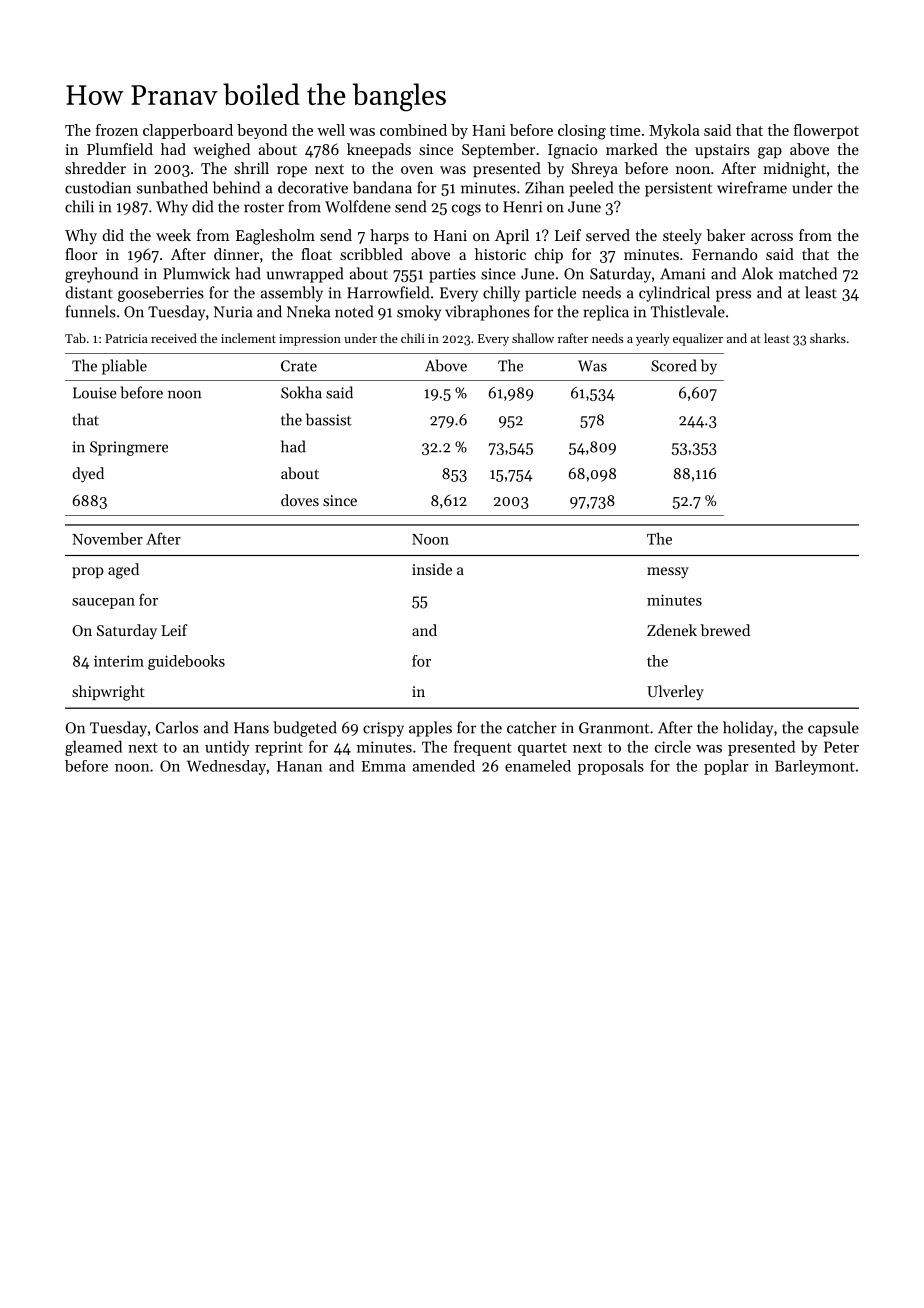  What do you see at coordinates (161, 294) in the screenshot?
I see `gooseberries` at bounding box center [161, 294].
